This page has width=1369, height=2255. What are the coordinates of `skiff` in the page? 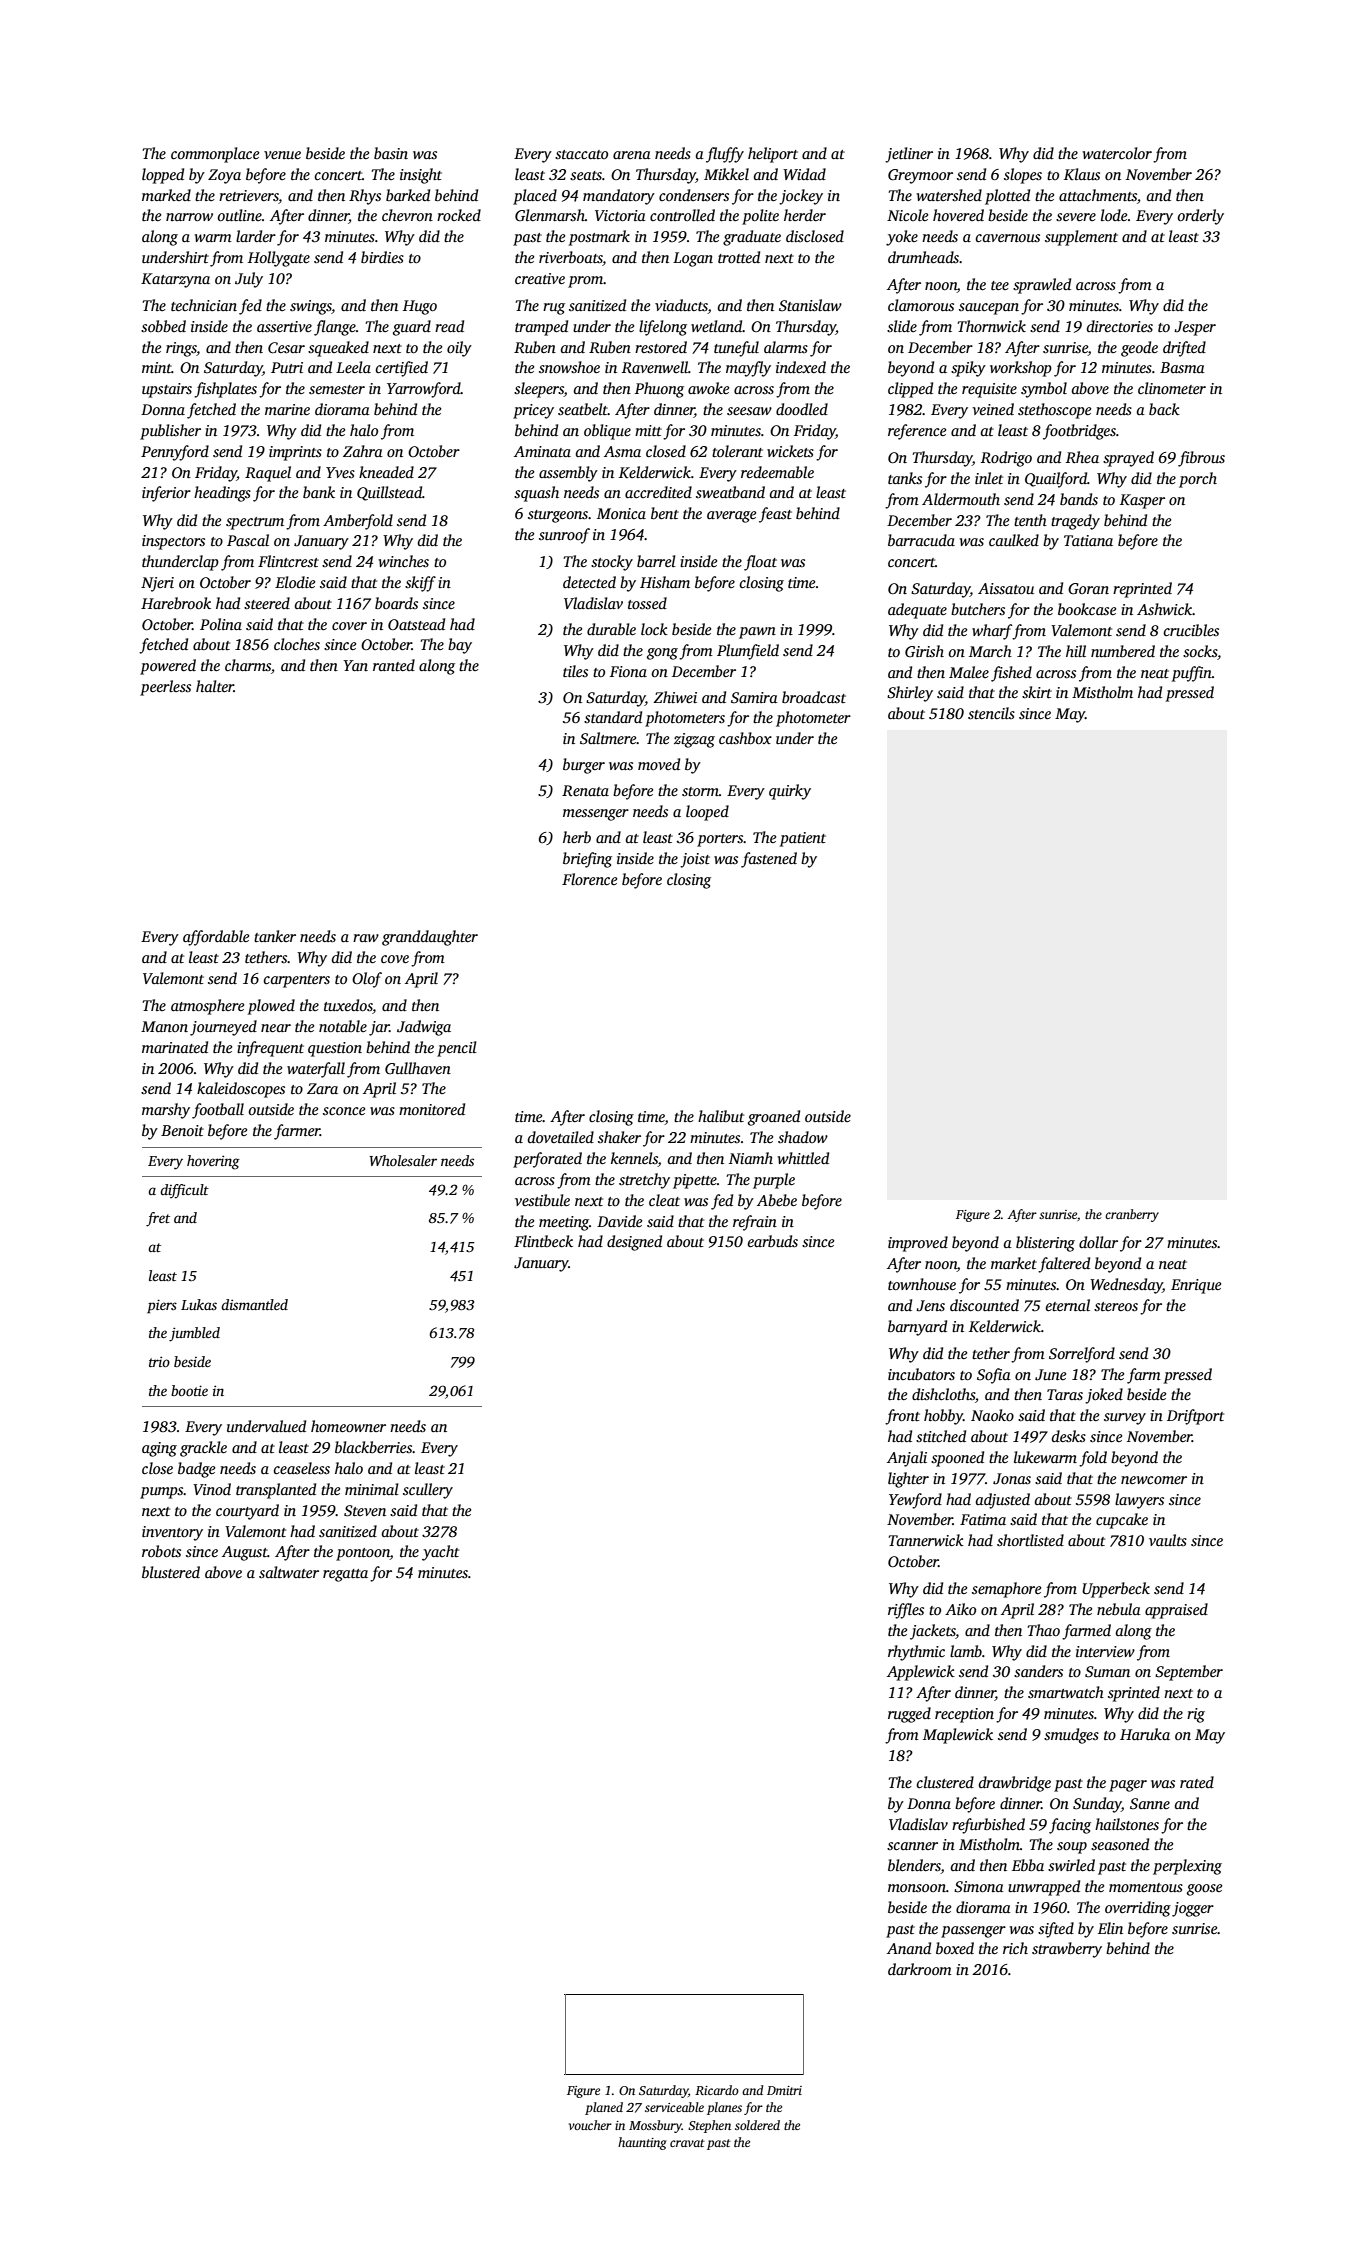 It's located at (420, 584).
